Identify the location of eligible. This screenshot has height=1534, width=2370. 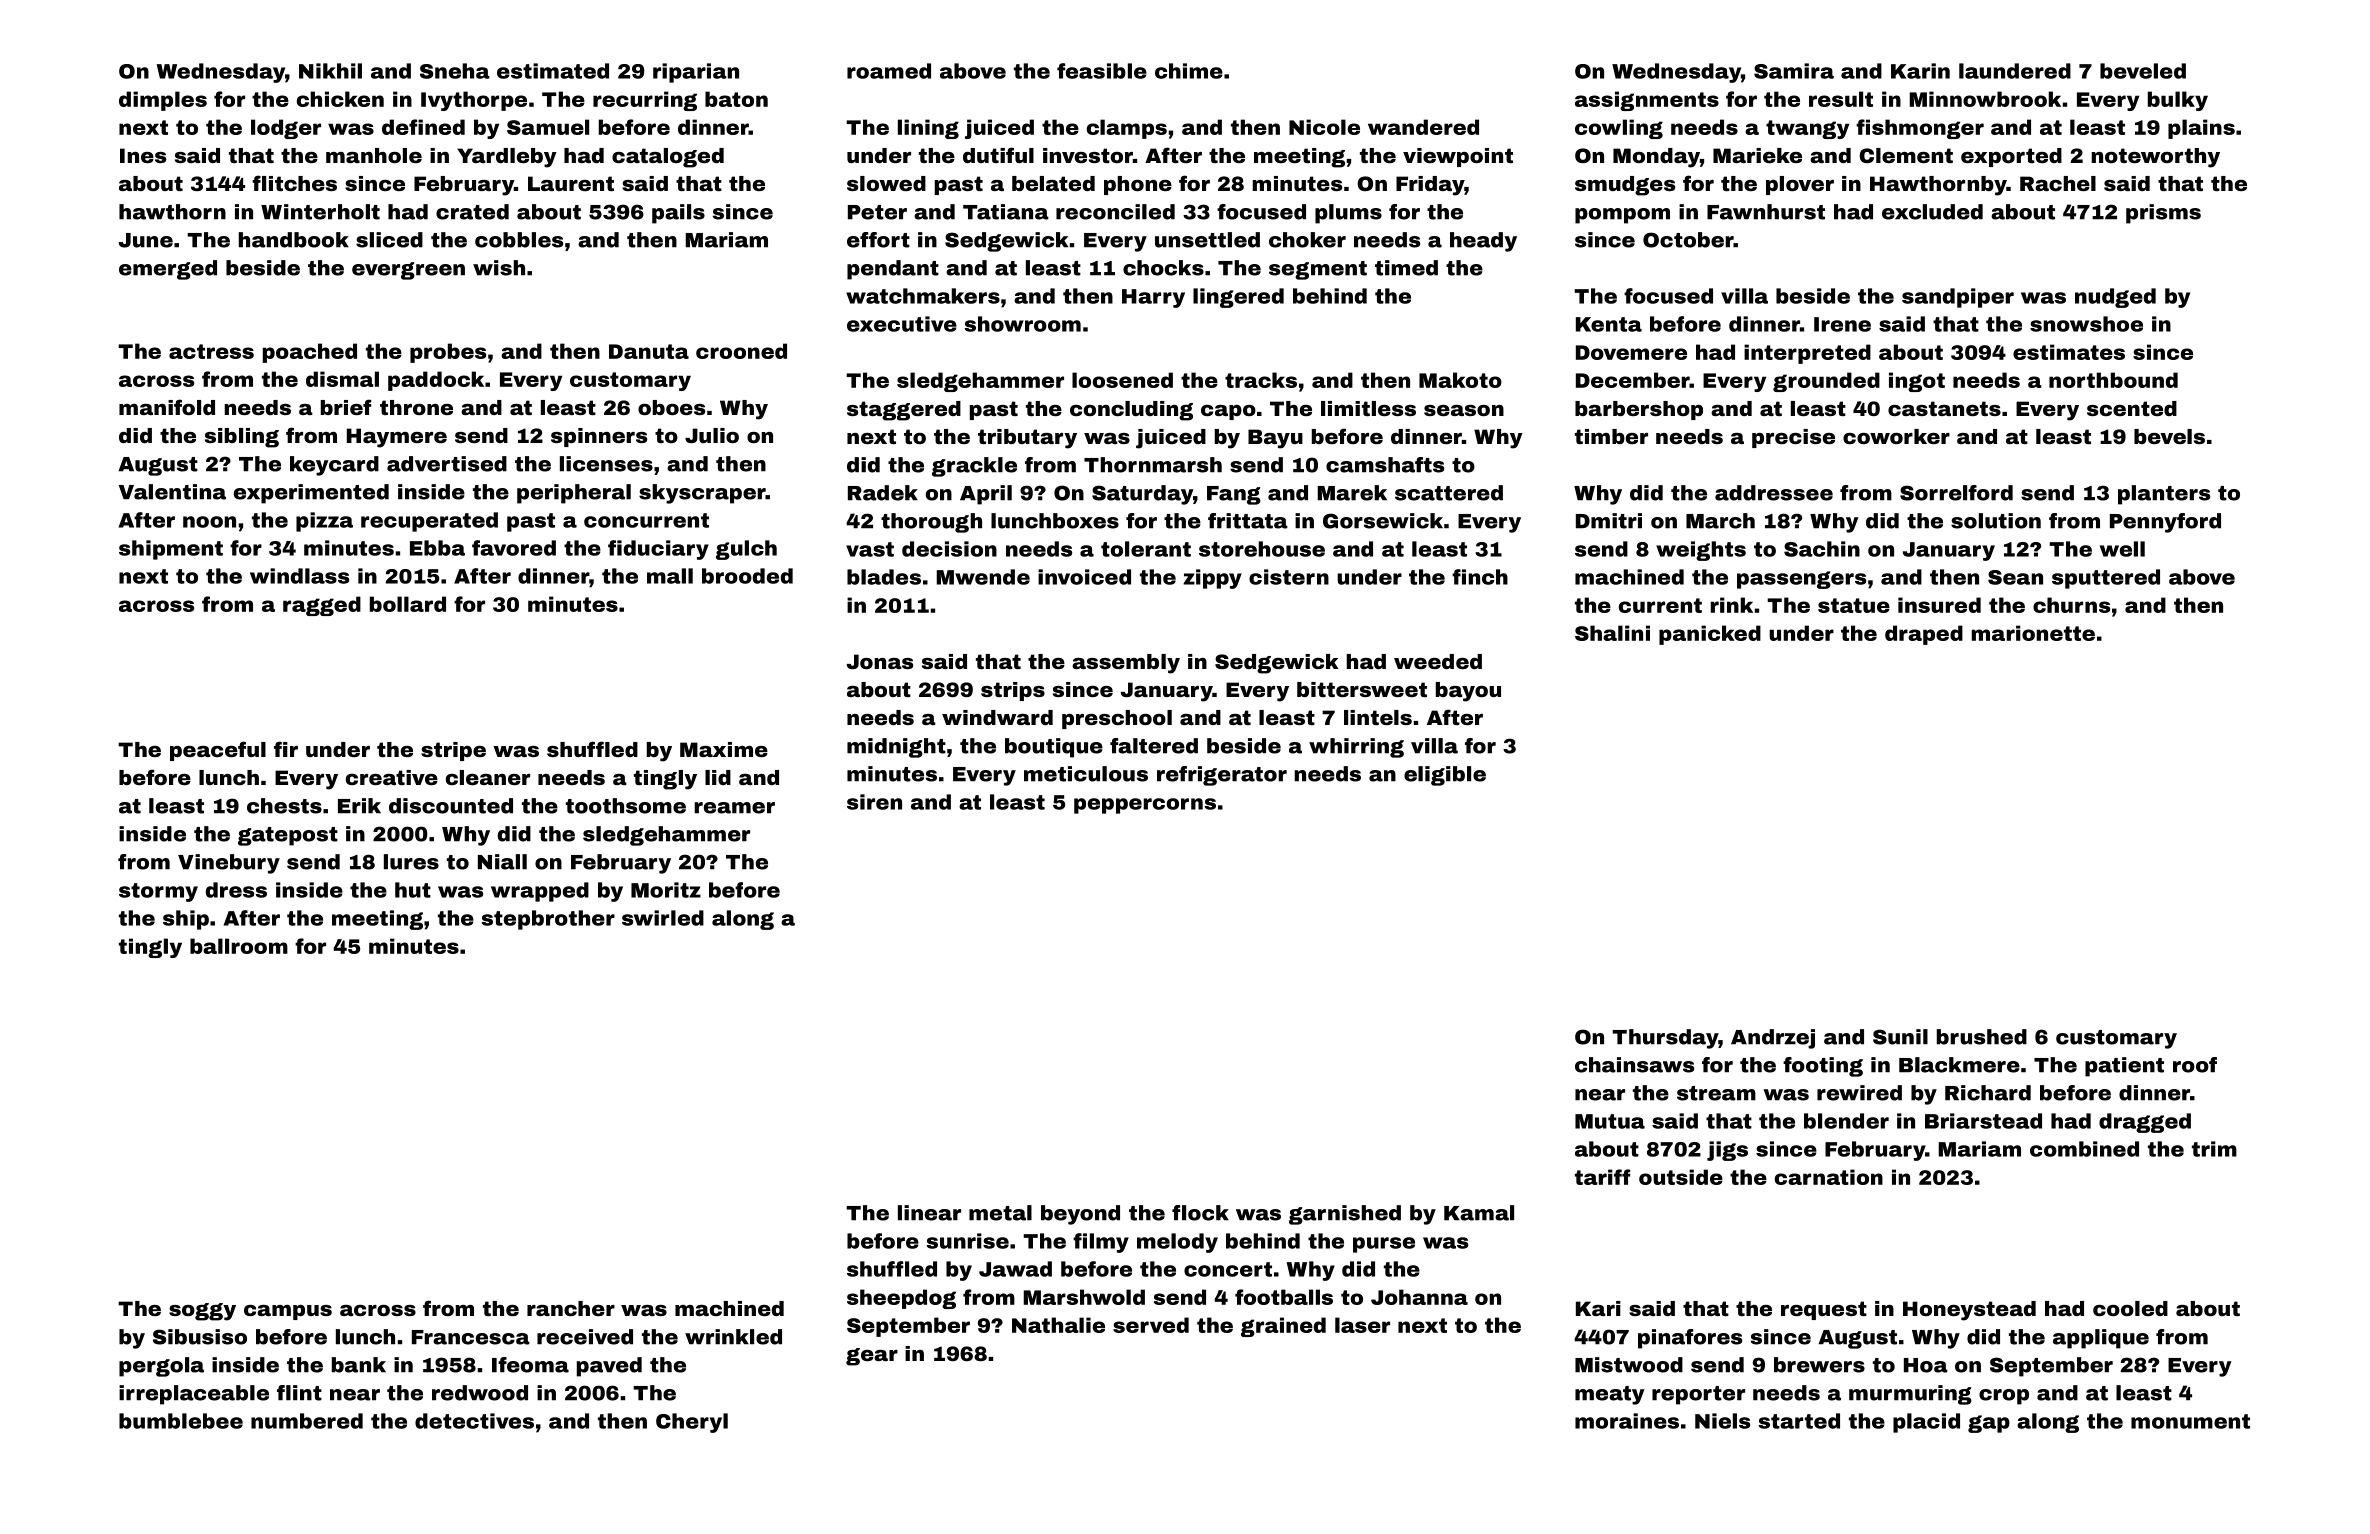
(1445, 776).
